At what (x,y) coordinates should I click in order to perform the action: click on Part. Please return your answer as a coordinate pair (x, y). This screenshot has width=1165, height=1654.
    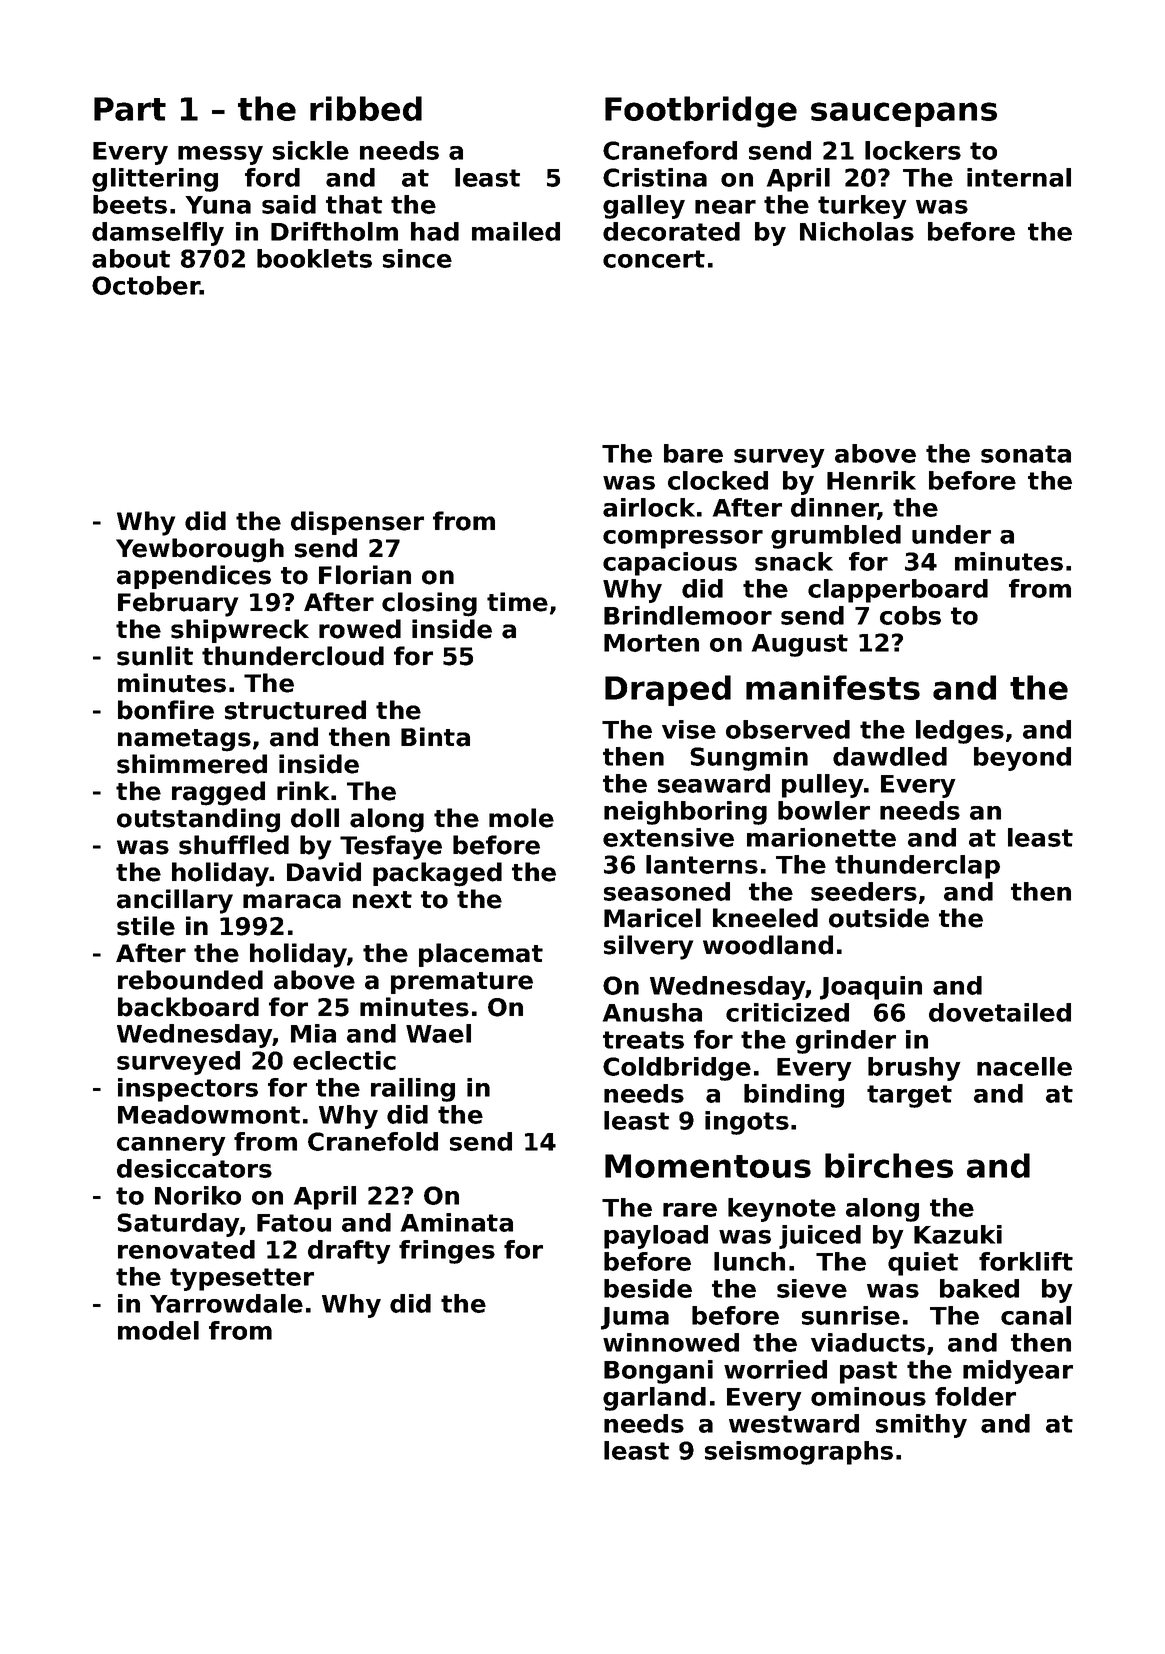
    Looking at the image, I should click on (130, 109).
